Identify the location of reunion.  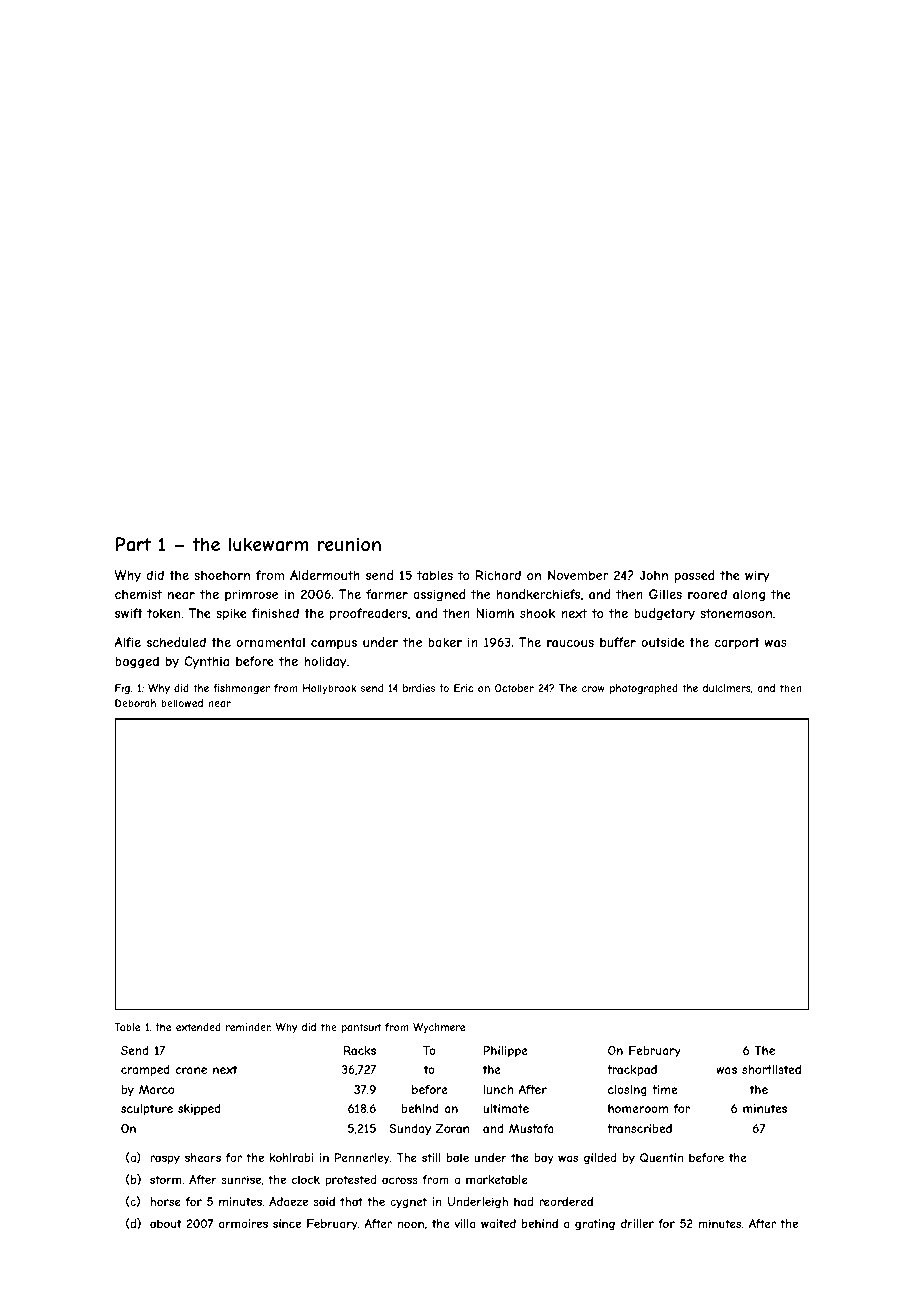
(349, 544).
